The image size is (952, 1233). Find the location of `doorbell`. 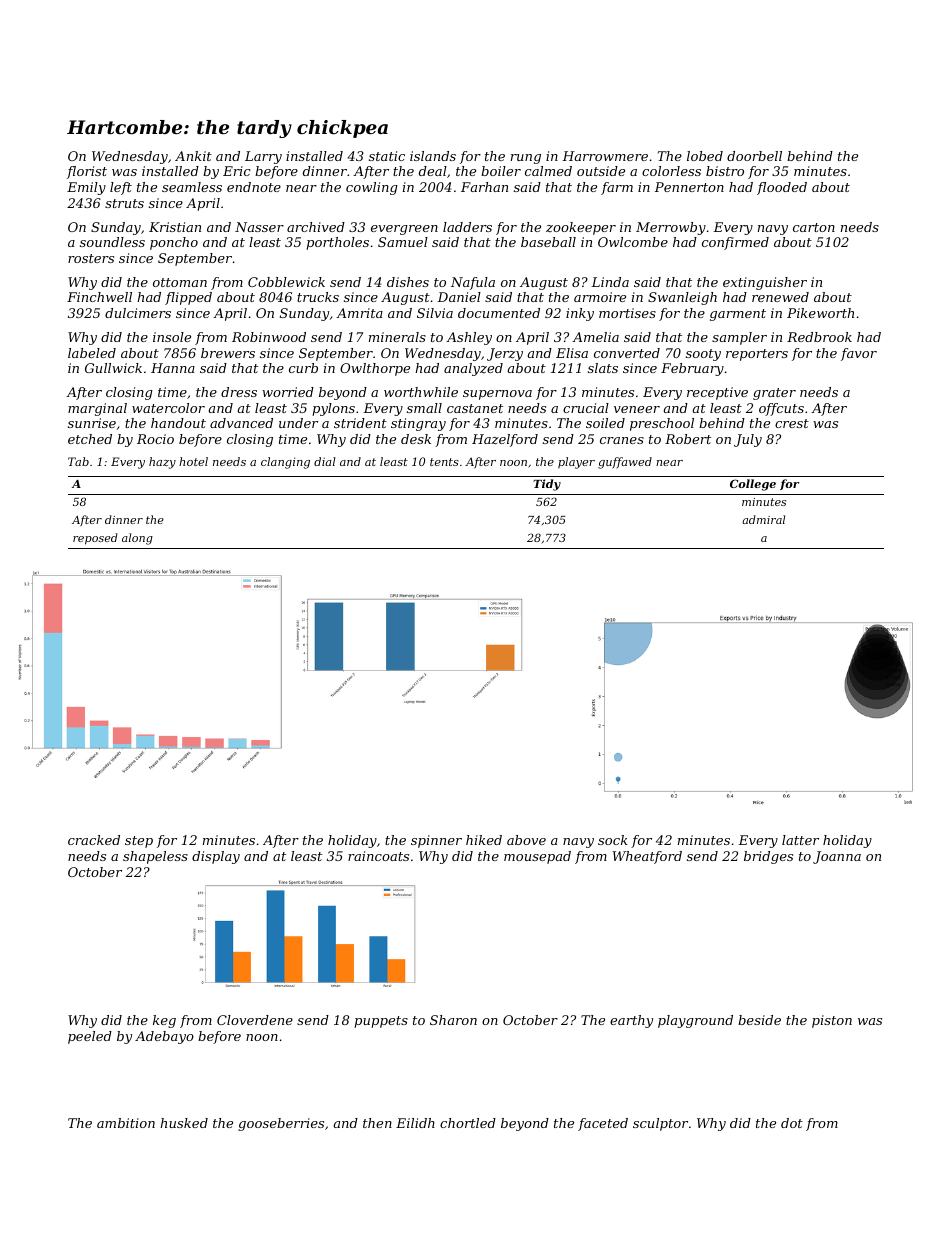

doorbell is located at coordinates (754, 156).
